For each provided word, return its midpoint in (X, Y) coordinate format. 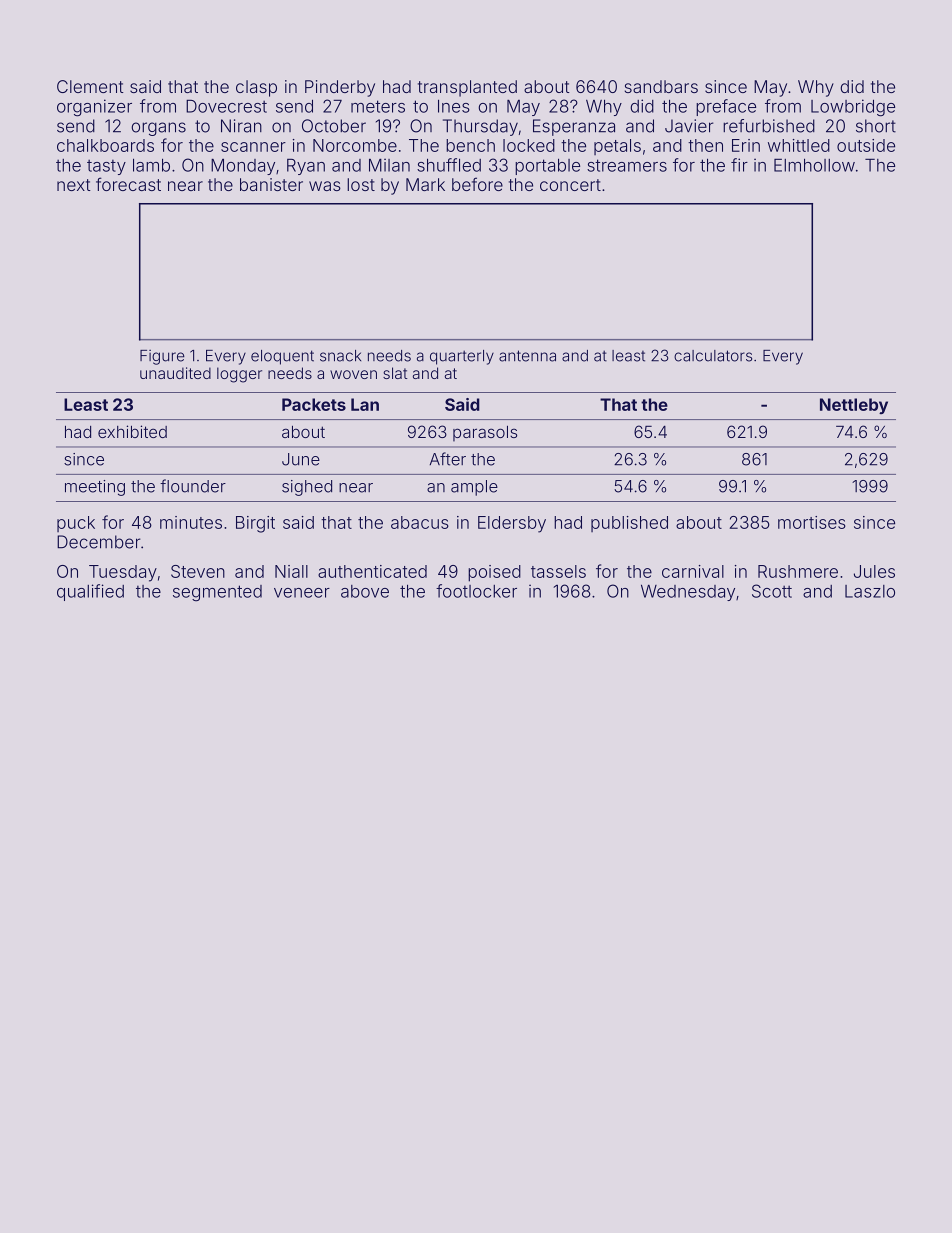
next (74, 185)
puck (76, 524)
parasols (485, 434)
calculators (713, 356)
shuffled (449, 165)
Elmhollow (814, 165)
